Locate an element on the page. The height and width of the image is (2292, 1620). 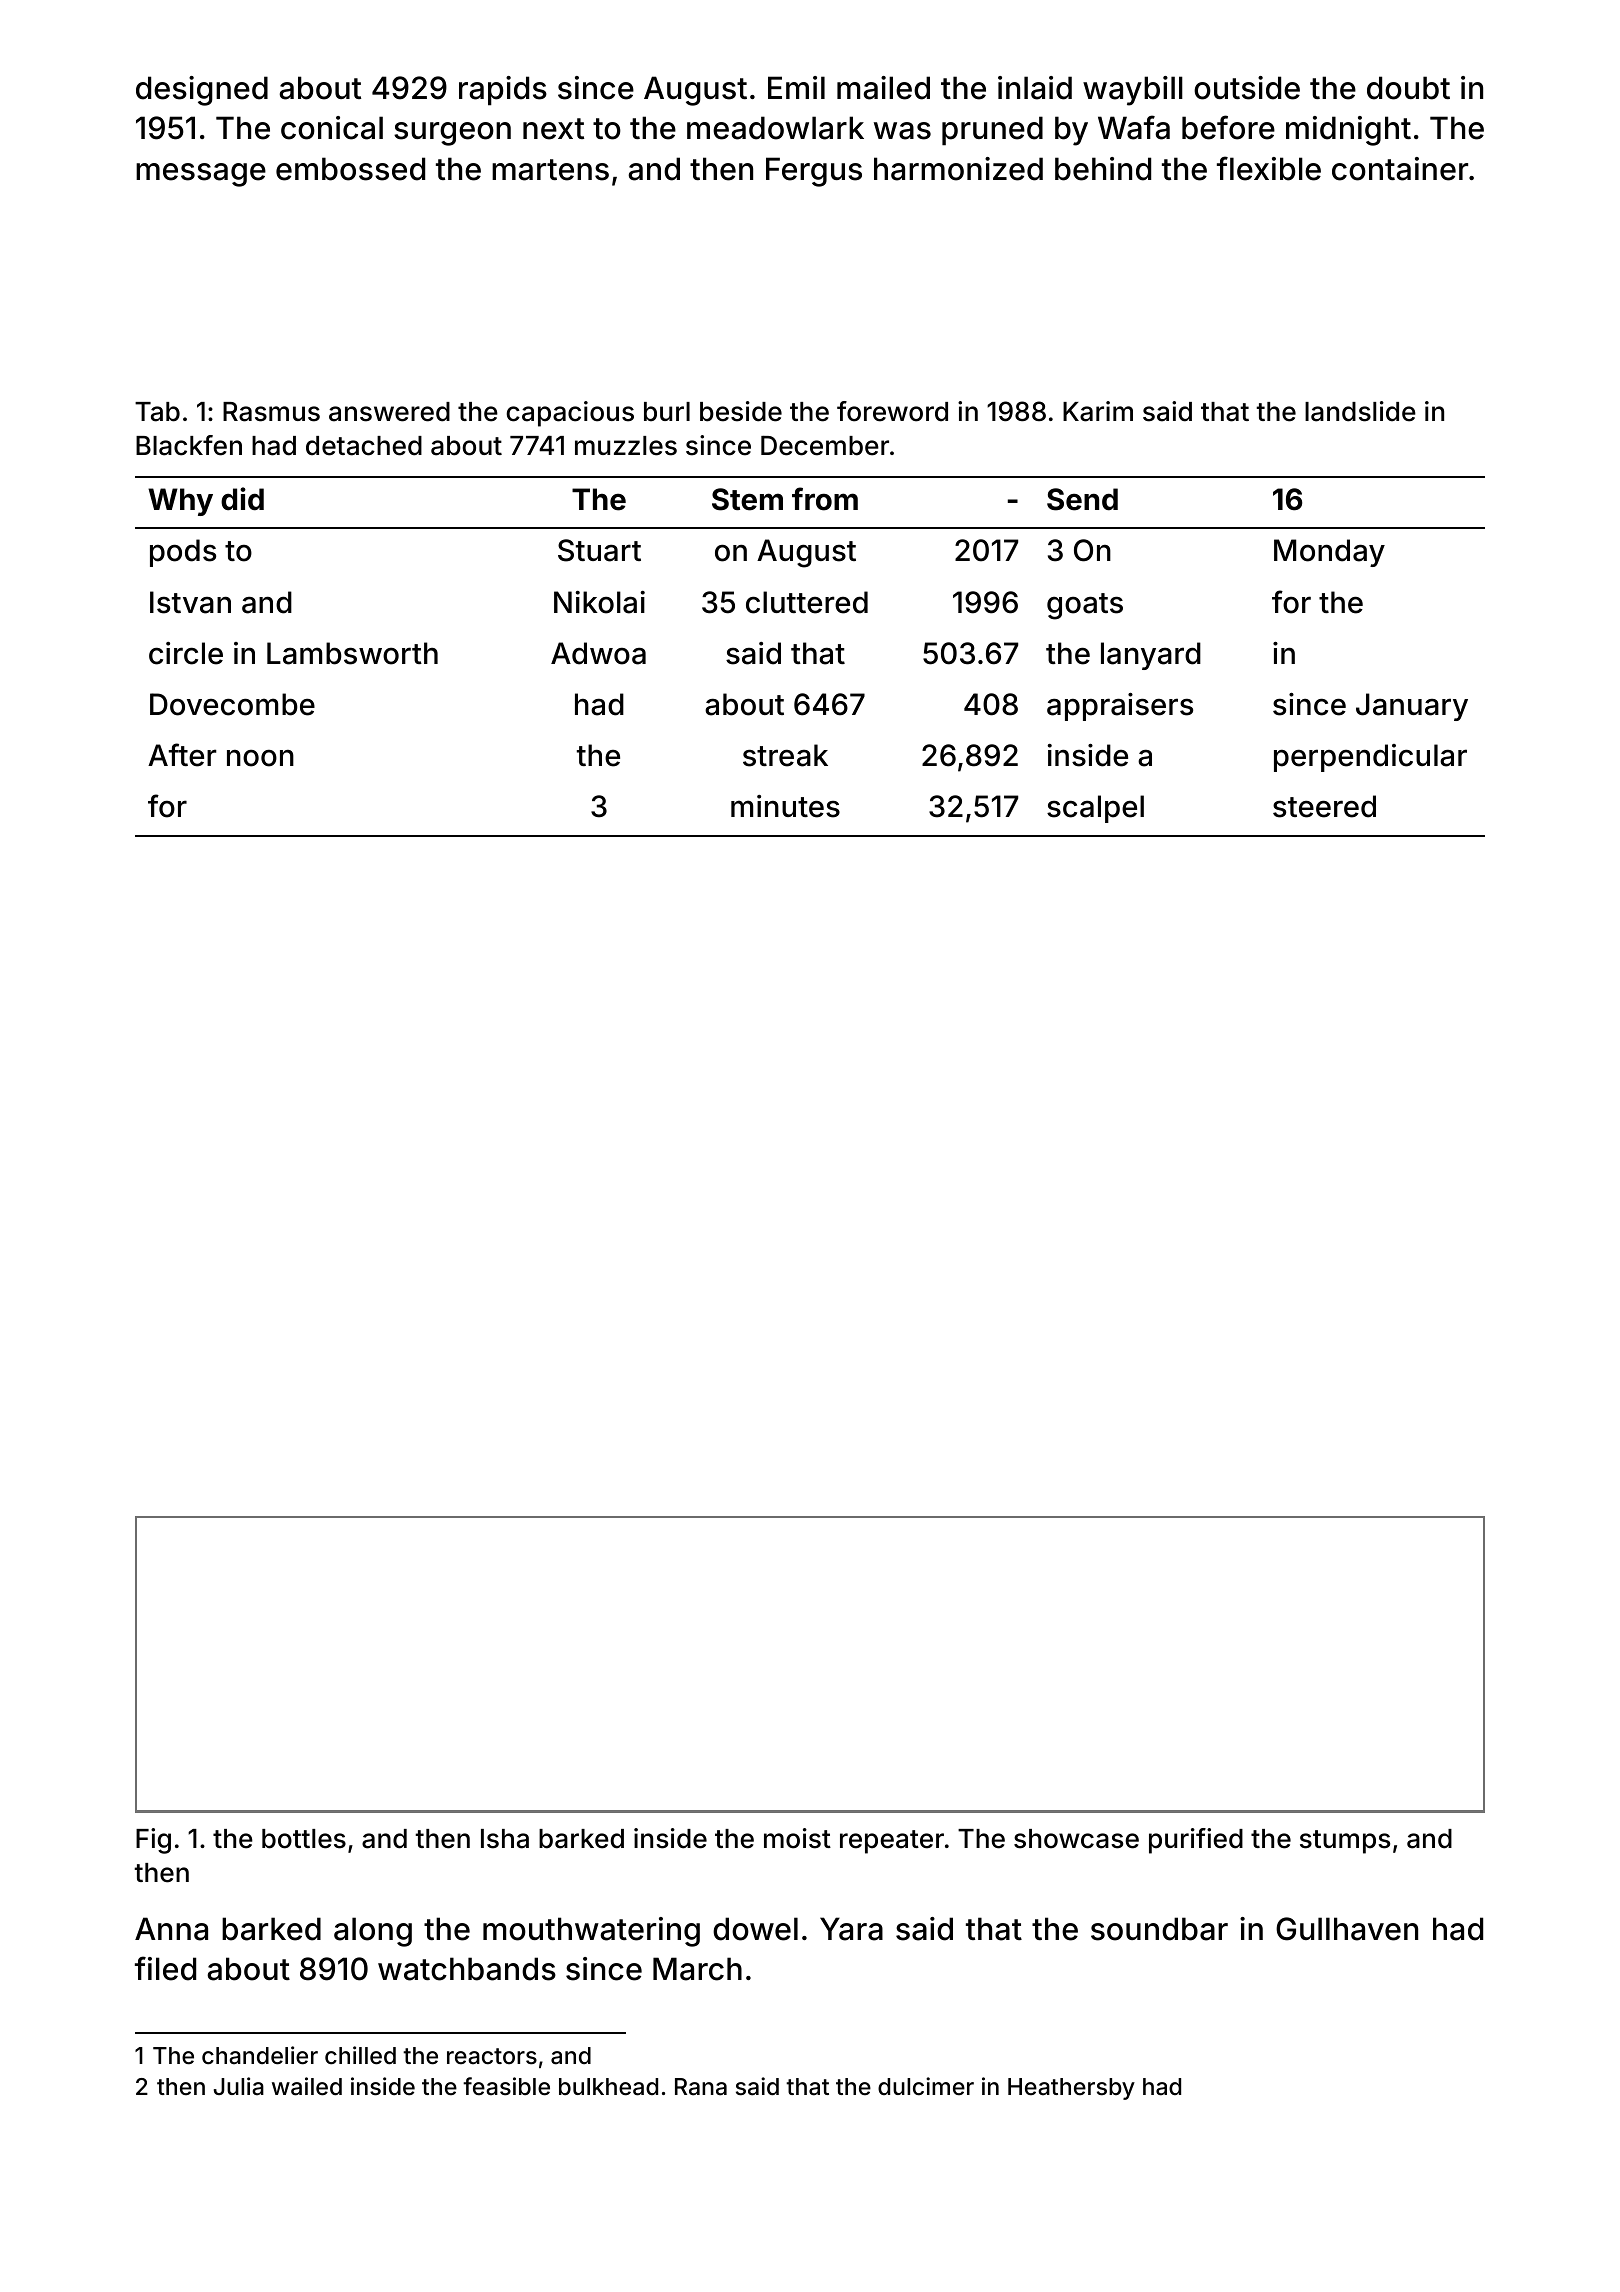
behind is located at coordinates (1103, 169).
